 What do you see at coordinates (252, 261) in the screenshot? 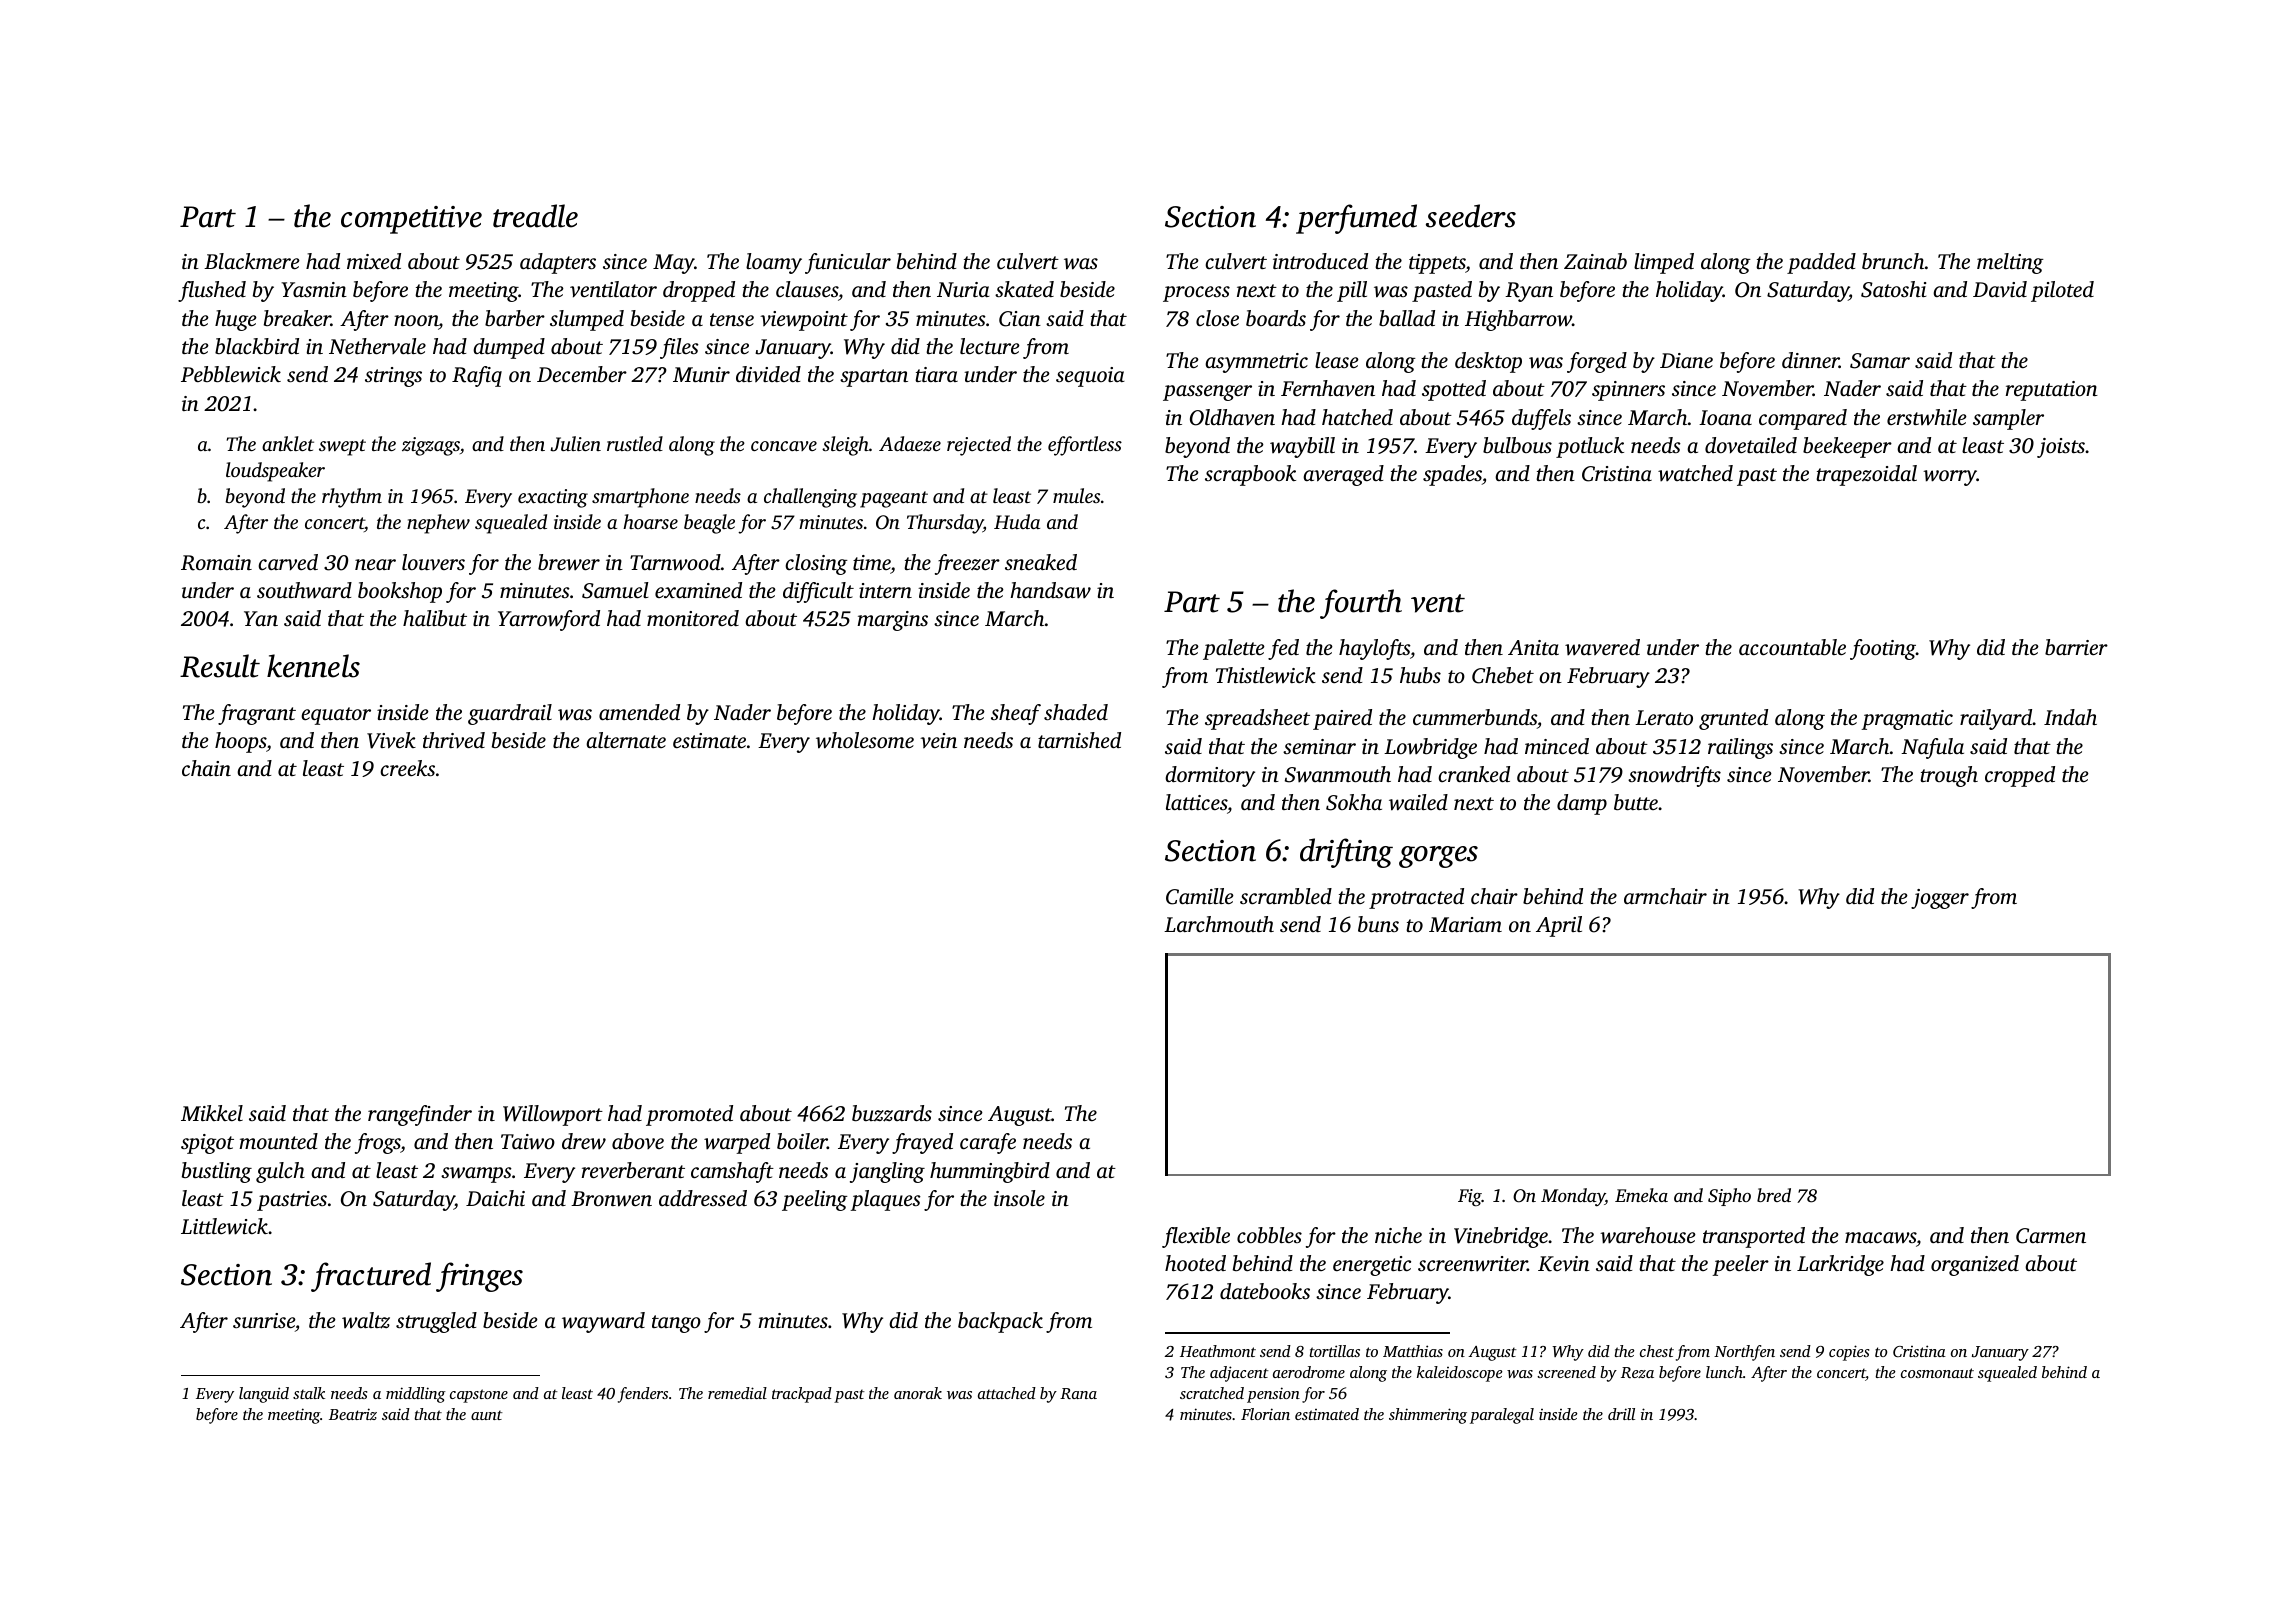
I see `Blackmere` at bounding box center [252, 261].
